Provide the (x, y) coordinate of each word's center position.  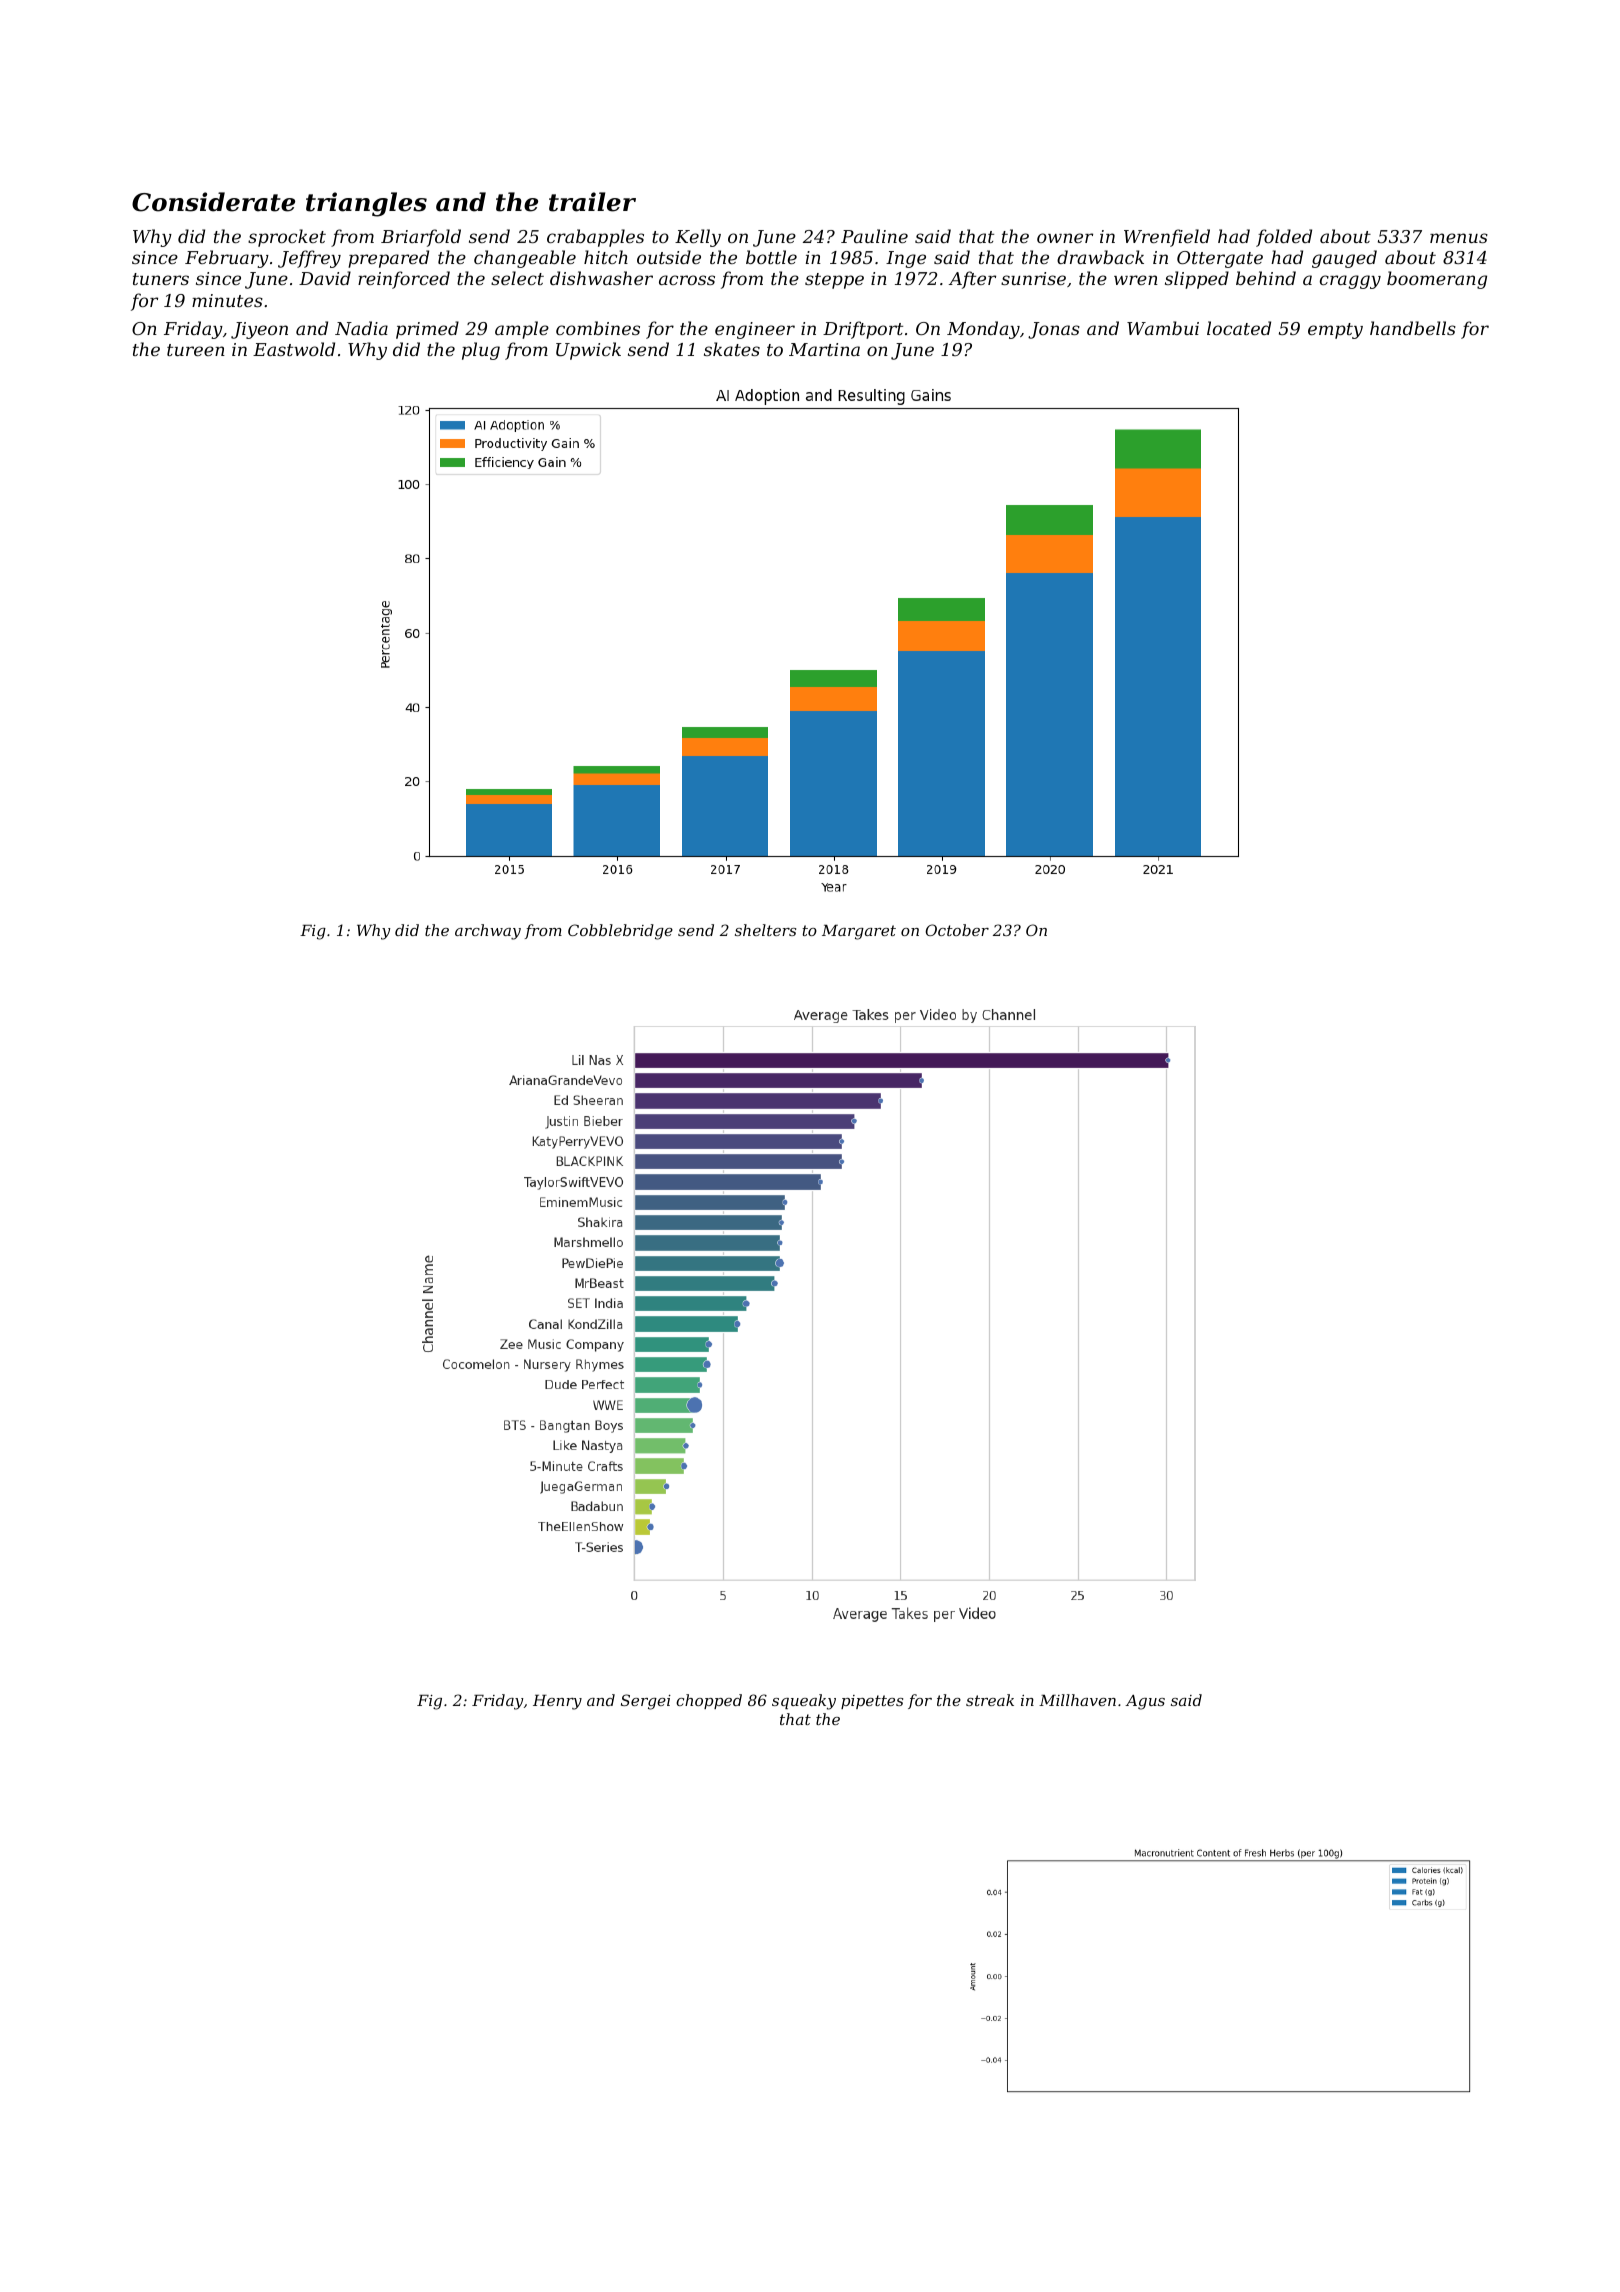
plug (481, 351)
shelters (765, 930)
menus (1459, 238)
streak (990, 1700)
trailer (592, 202)
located (1239, 328)
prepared (388, 259)
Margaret (859, 932)
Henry (557, 1702)
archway (488, 932)
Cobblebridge (620, 932)
